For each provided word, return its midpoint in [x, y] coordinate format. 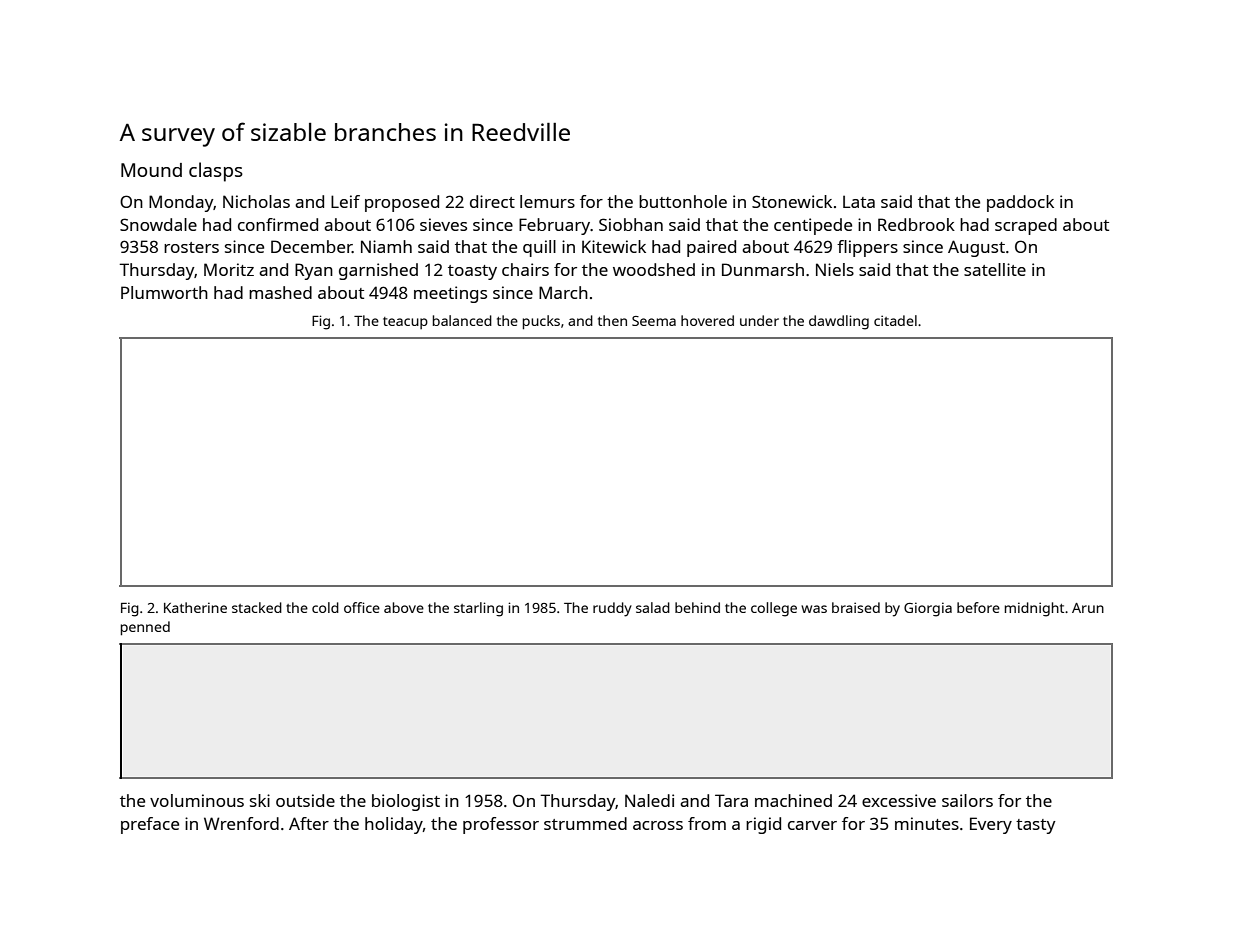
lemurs [547, 201]
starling [478, 609]
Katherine [195, 607]
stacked [257, 607]
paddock [1020, 203]
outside [305, 800]
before [978, 607]
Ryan [314, 271]
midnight [1034, 609]
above [404, 607]
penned [145, 628]
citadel [895, 320]
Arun [1088, 608]
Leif [345, 201]
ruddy [612, 609]
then [612, 320]
